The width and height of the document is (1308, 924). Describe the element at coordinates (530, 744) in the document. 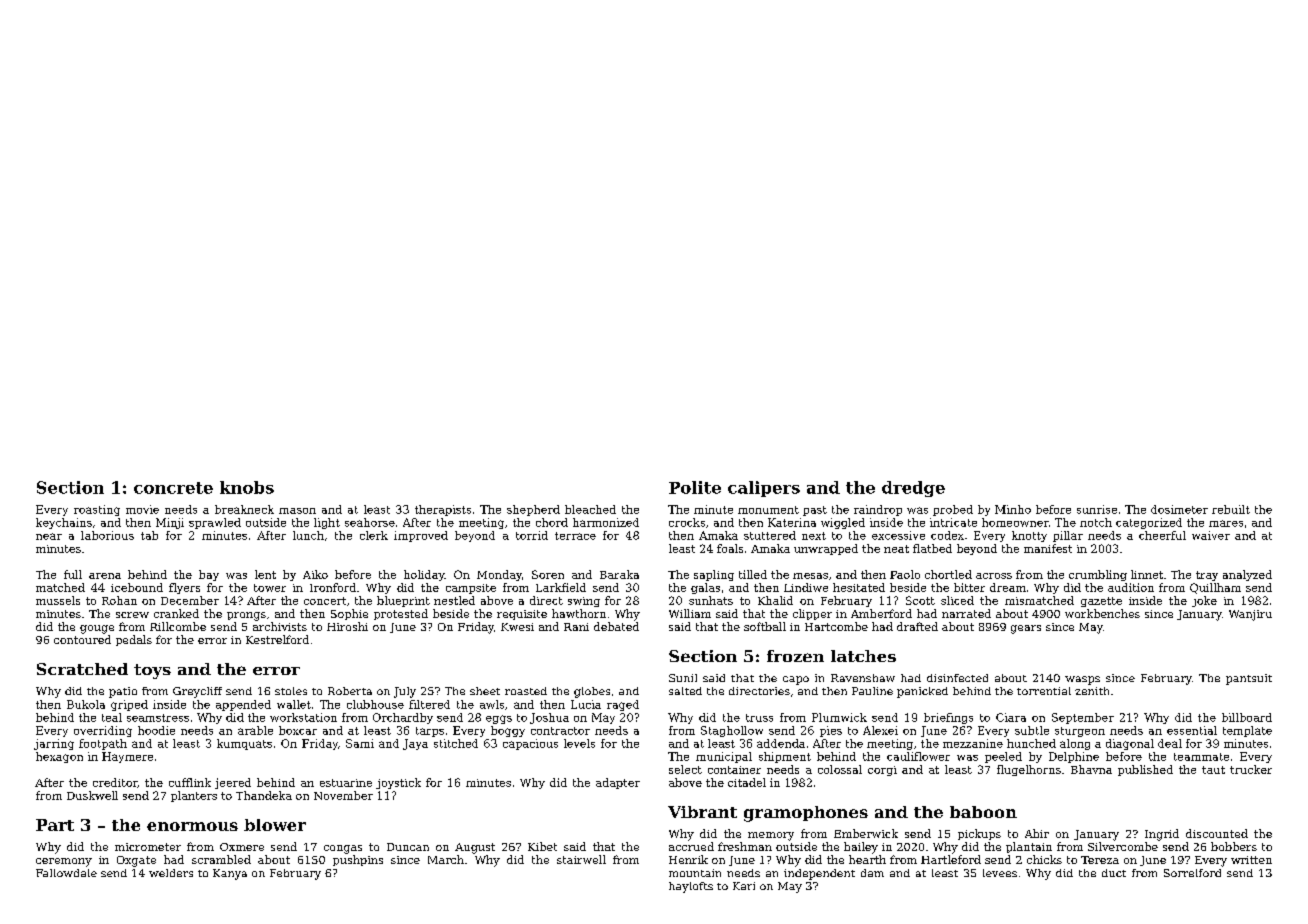

I see `capacious` at that location.
